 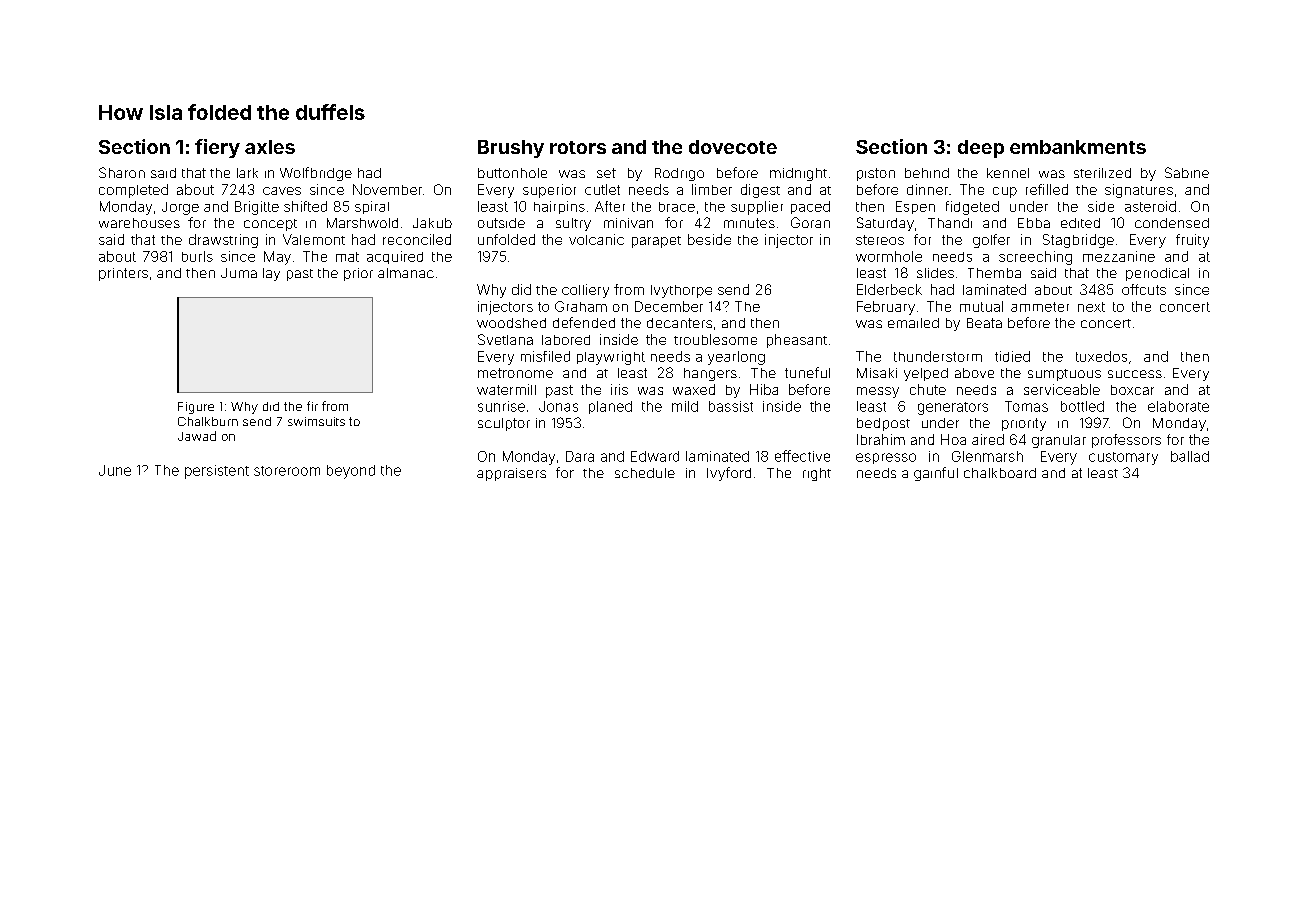 What do you see at coordinates (1172, 223) in the screenshot?
I see `condensed` at bounding box center [1172, 223].
